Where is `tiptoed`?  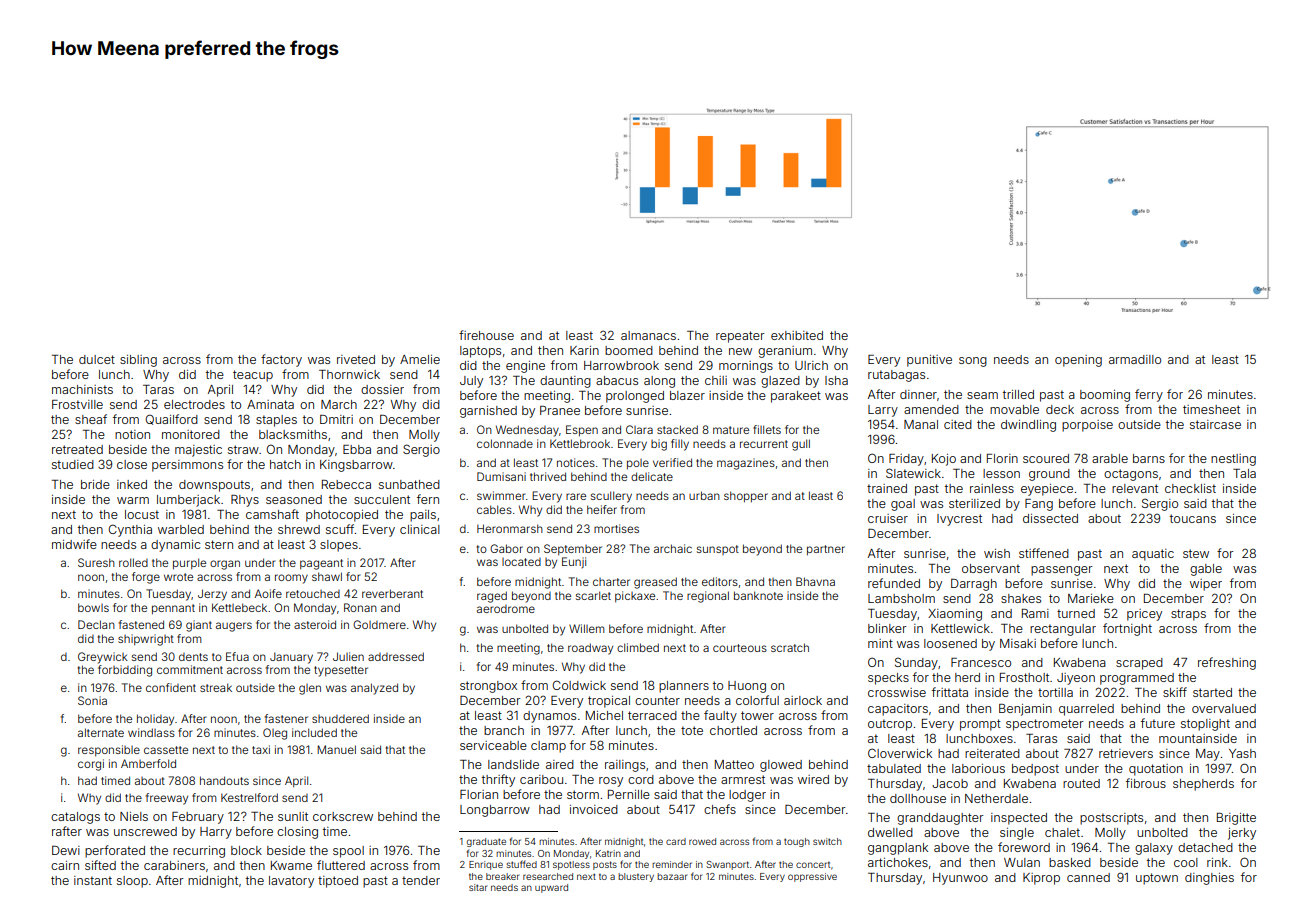 tiptoed is located at coordinates (338, 882).
